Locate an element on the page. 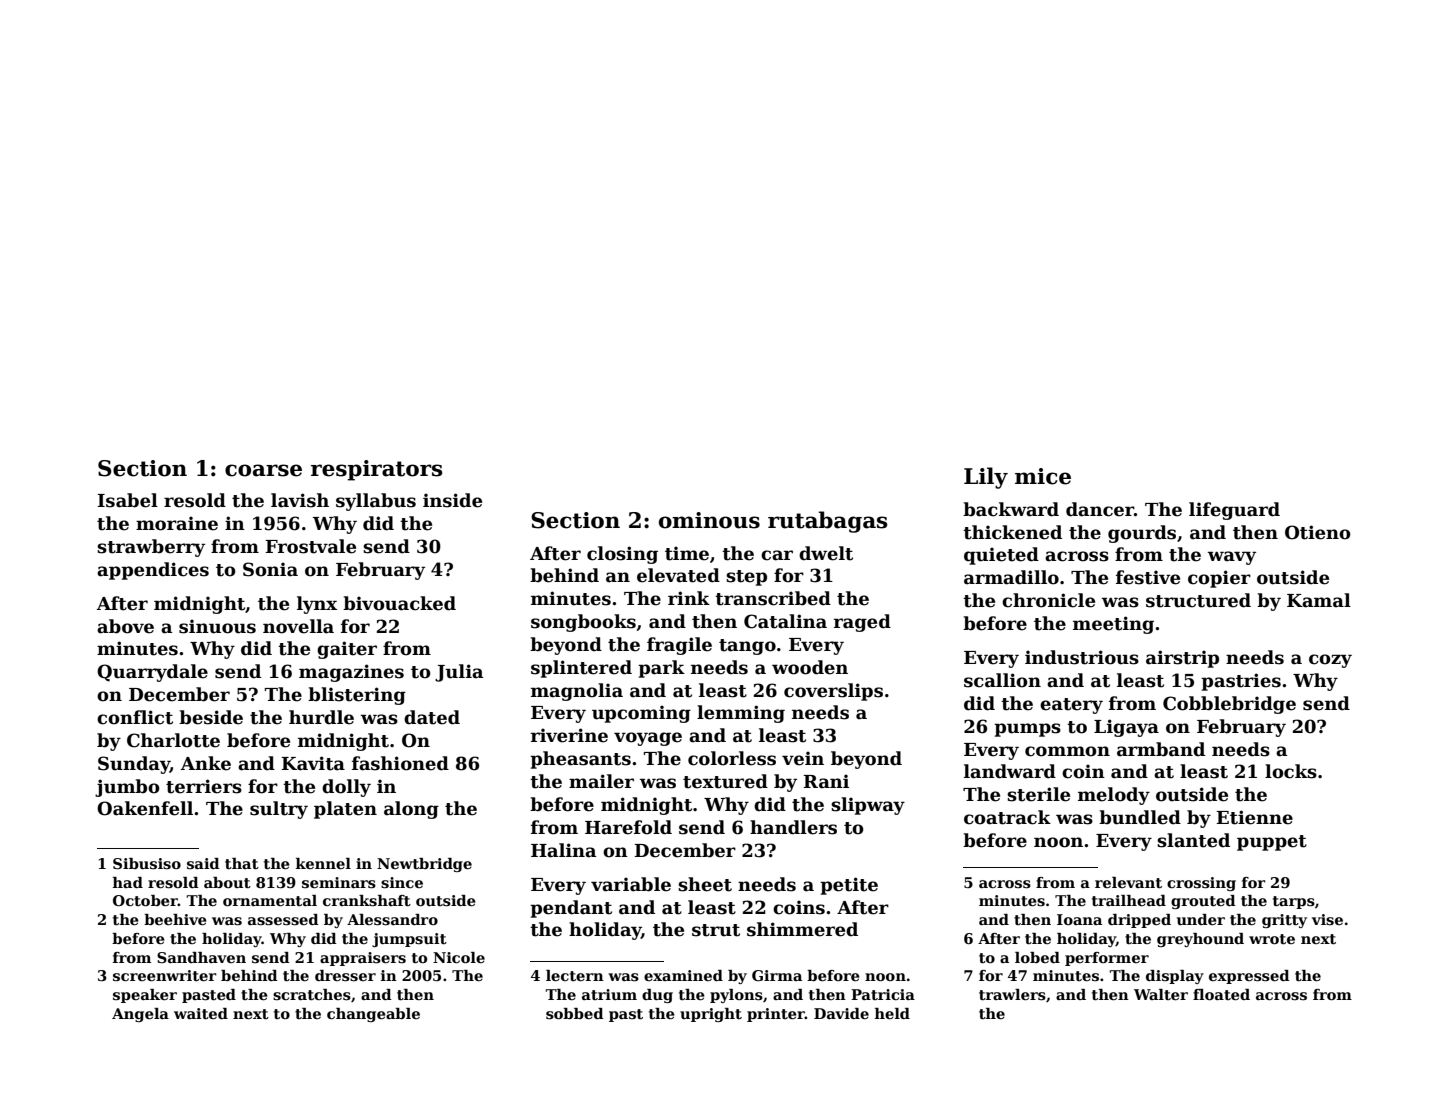  step is located at coordinates (746, 578).
